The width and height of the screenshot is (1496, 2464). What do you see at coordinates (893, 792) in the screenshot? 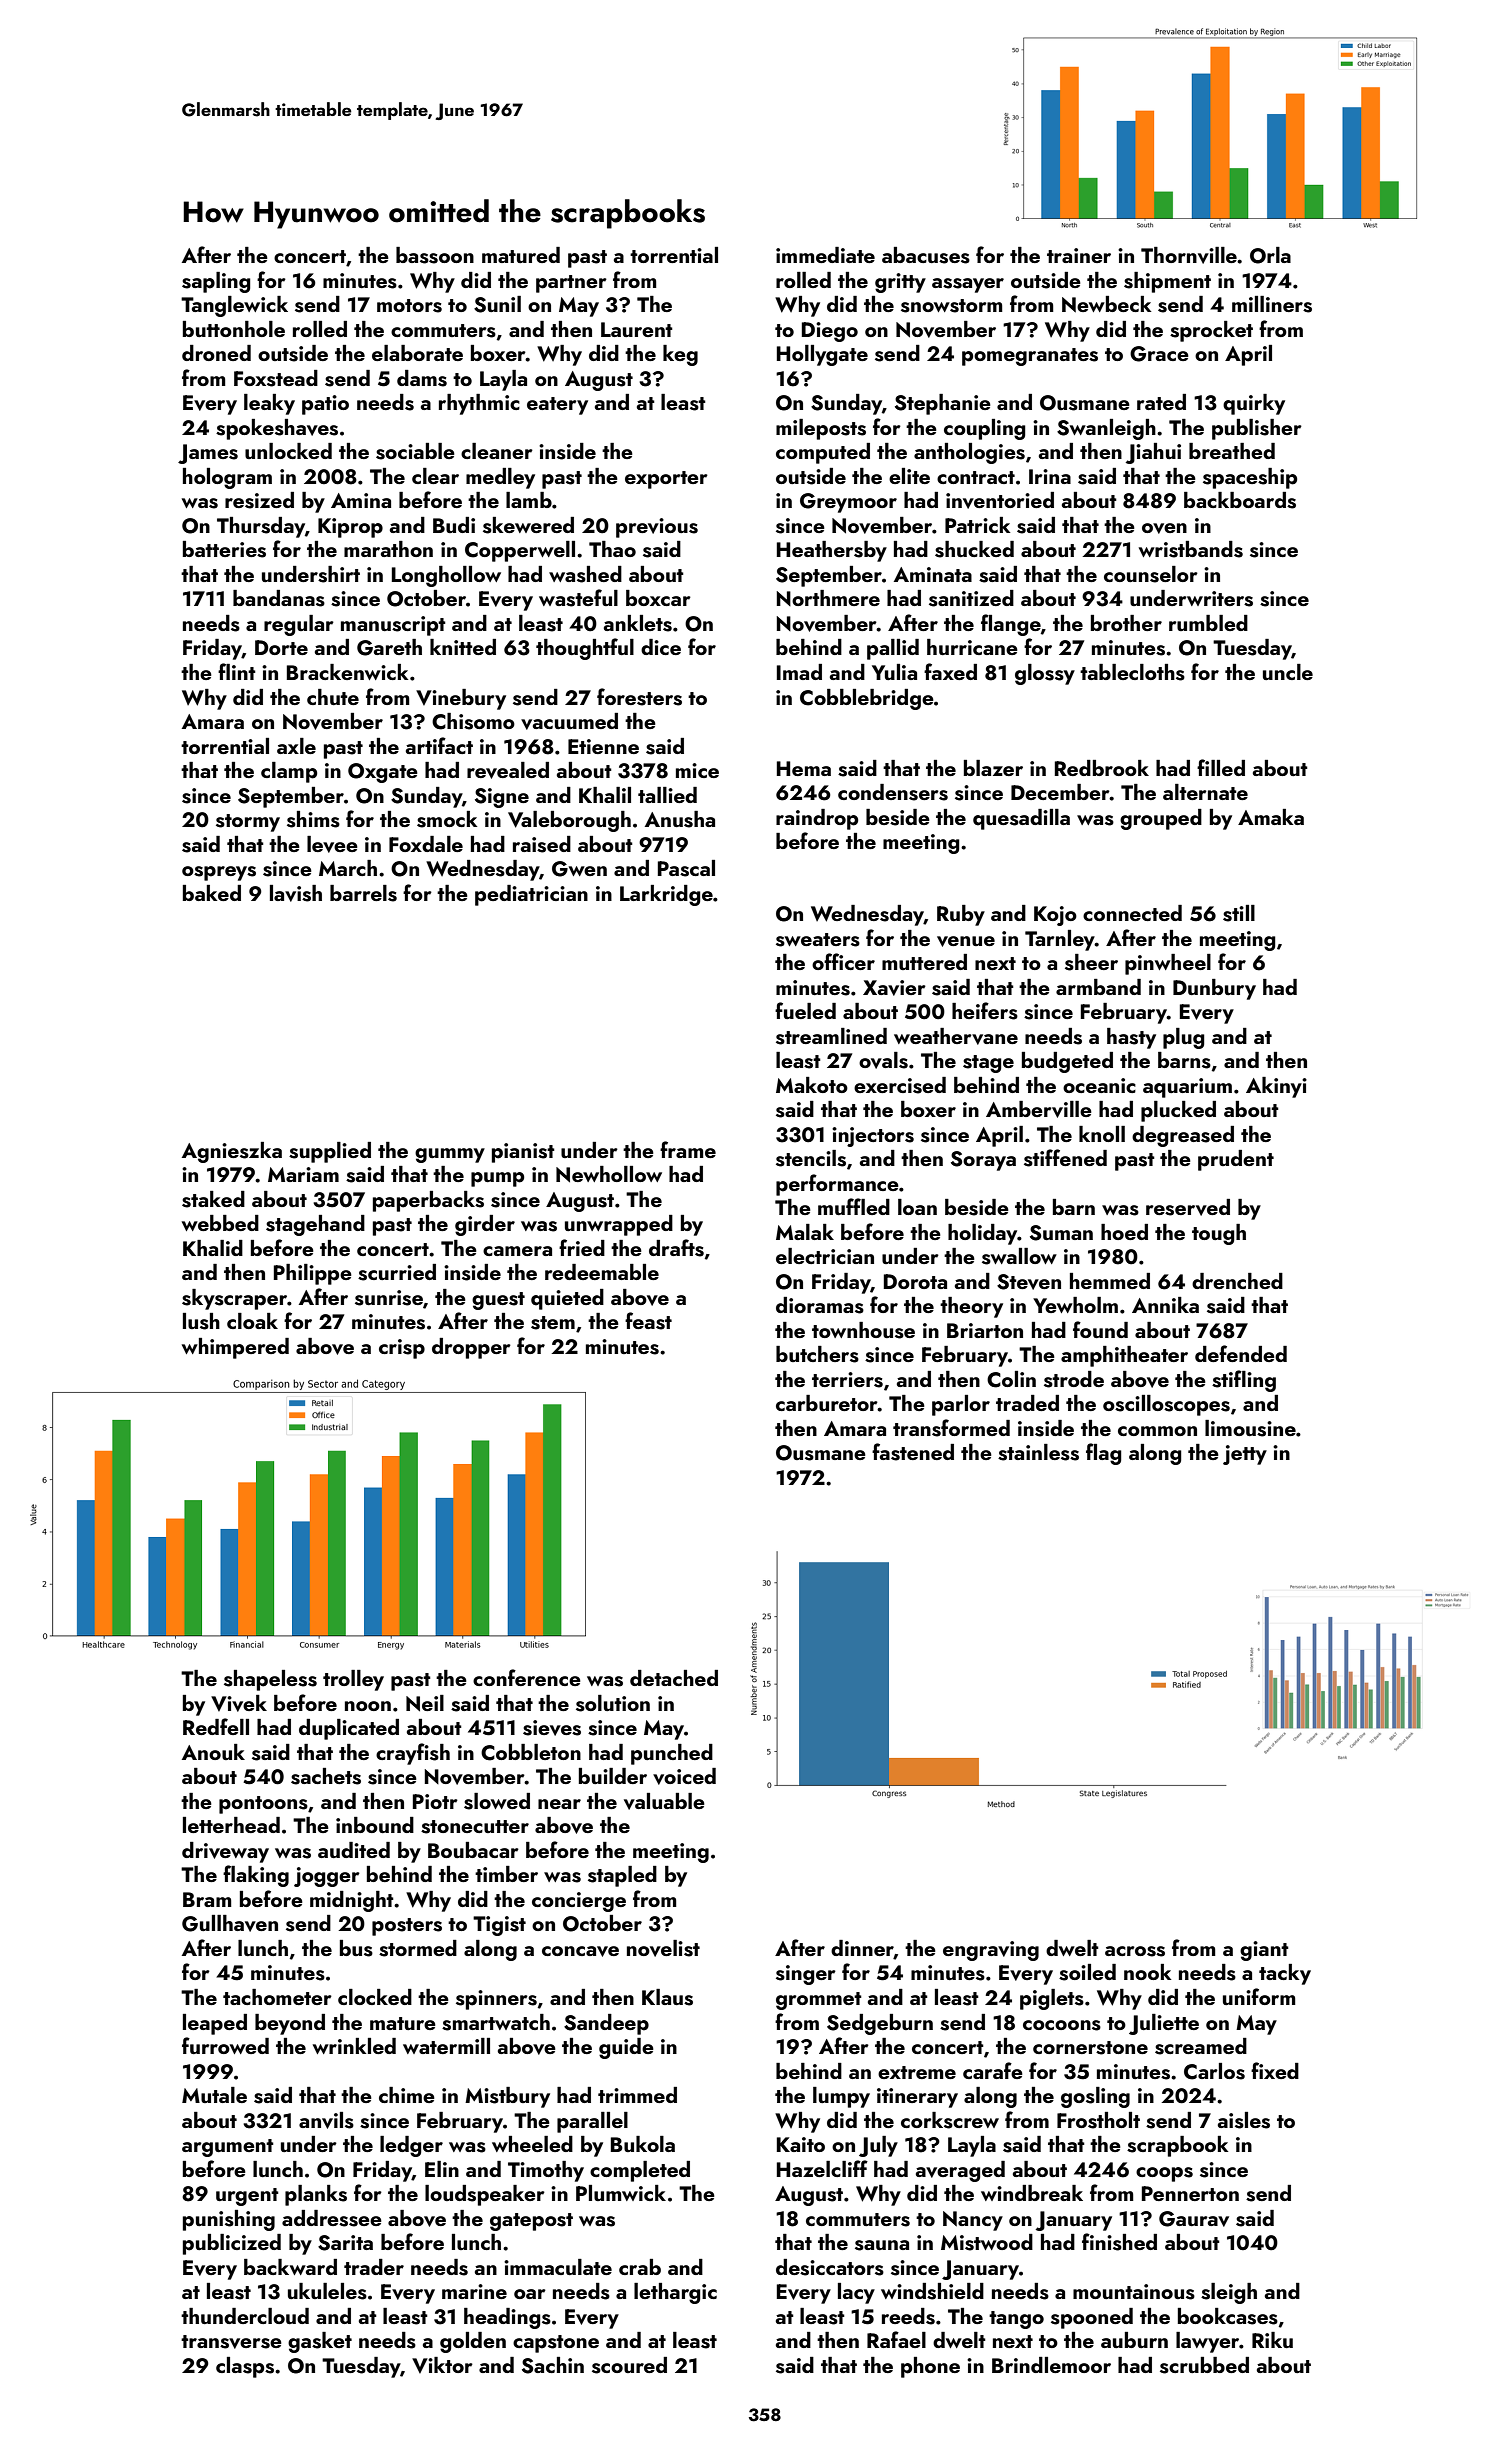
I see `condensers` at bounding box center [893, 792].
